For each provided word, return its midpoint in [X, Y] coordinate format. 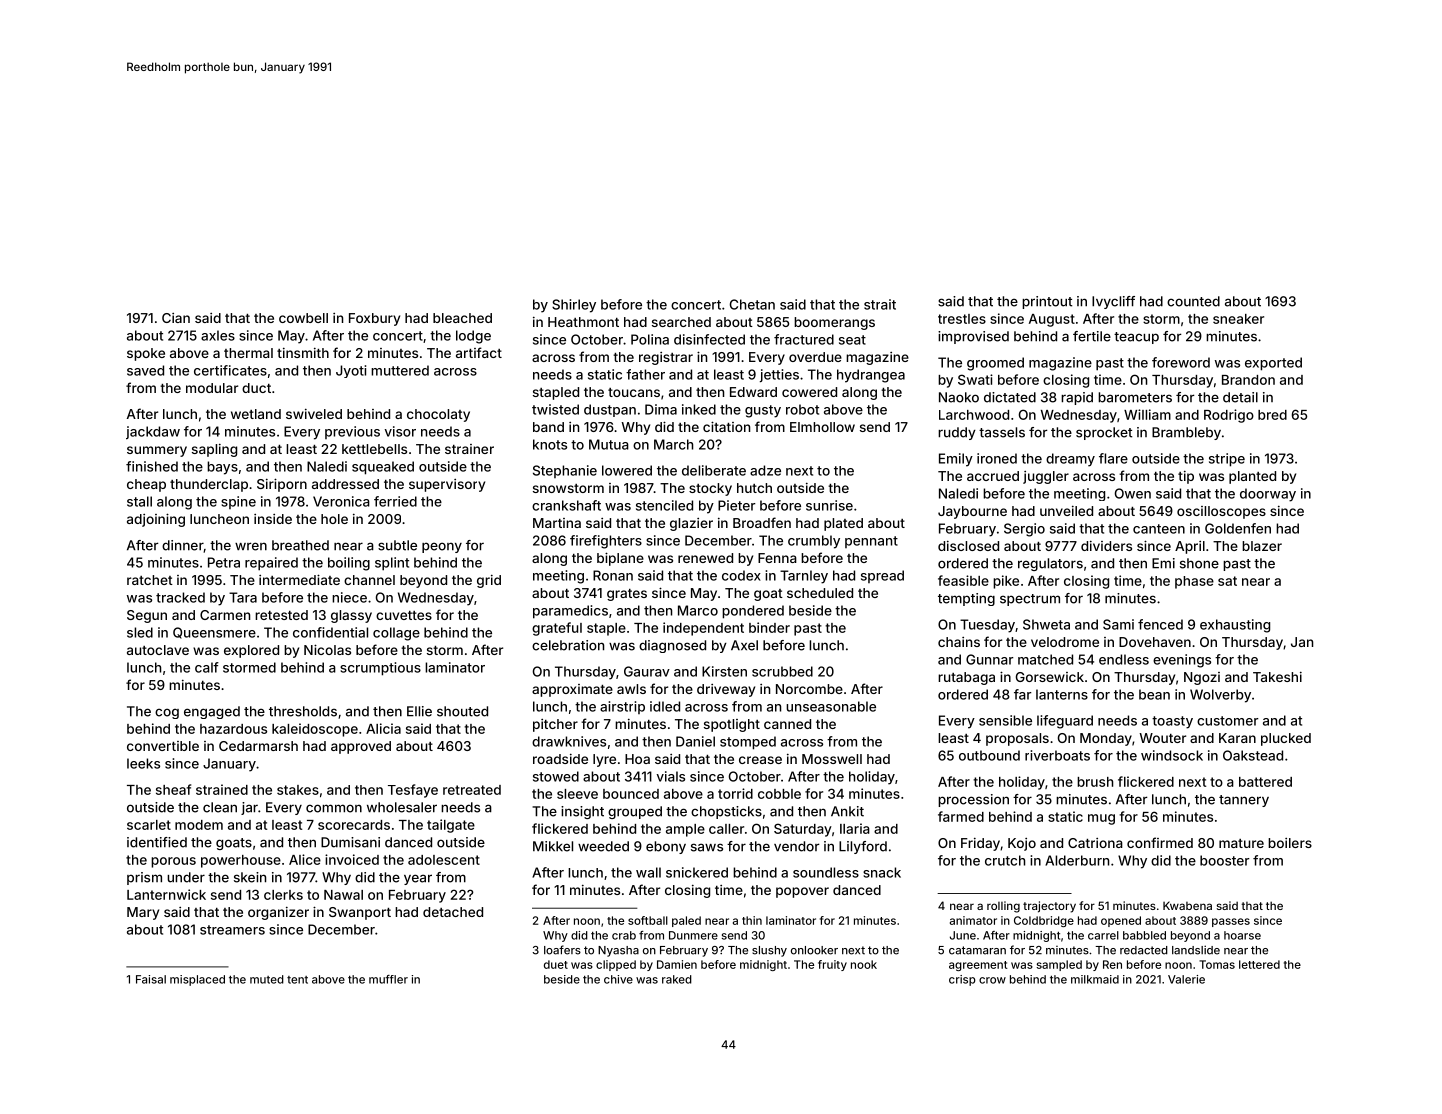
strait [880, 304]
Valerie [1186, 979]
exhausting [1235, 626]
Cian [176, 318]
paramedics [570, 612]
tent [297, 980]
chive [618, 979]
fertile [1092, 336]
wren [251, 546]
